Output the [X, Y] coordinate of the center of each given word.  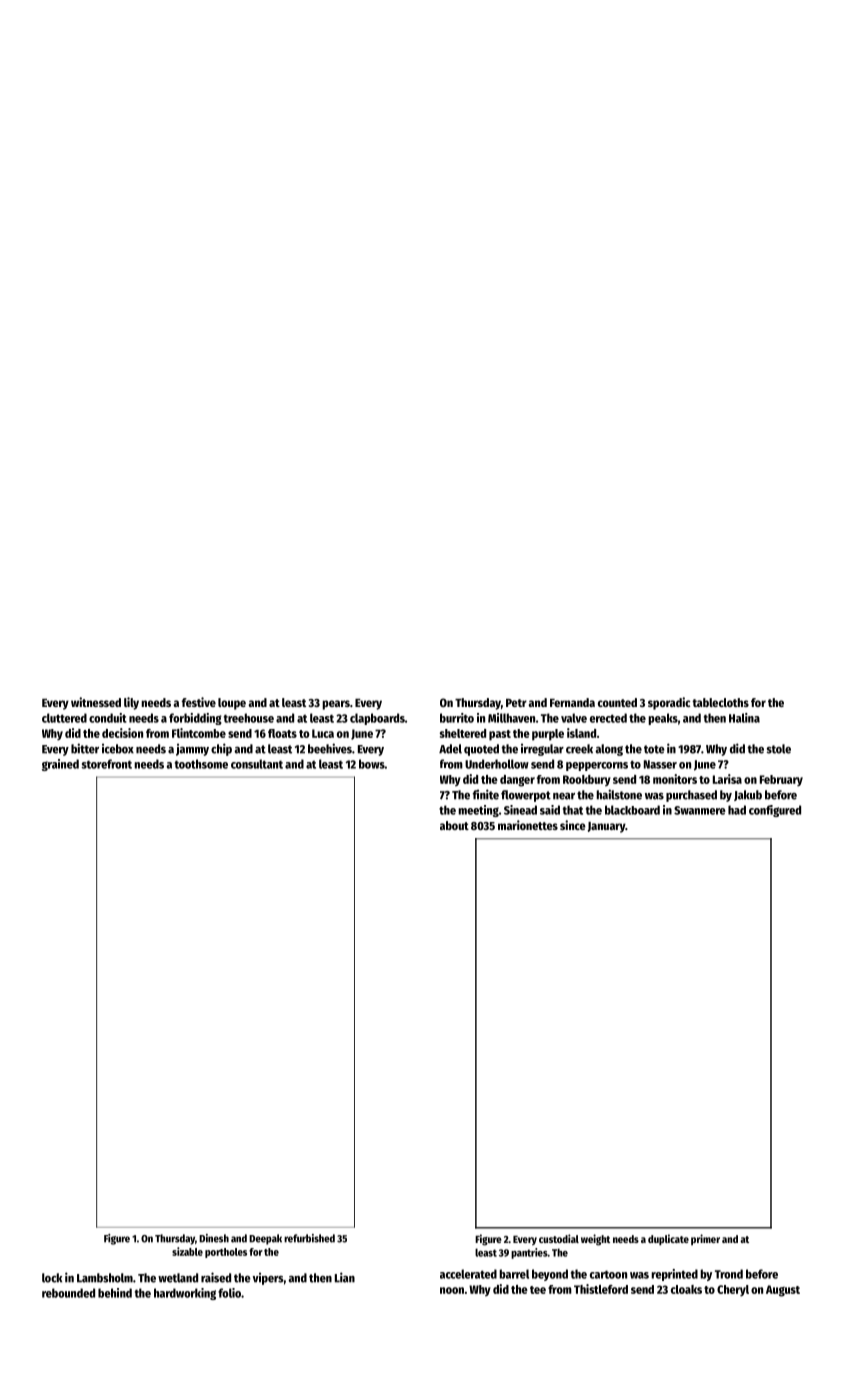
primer [705, 1239]
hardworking [185, 1294]
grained [60, 765]
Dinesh [214, 1238]
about [454, 825]
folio [229, 1293]
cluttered [64, 718]
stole [778, 749]
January [606, 827]
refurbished [309, 1238]
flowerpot [526, 796]
